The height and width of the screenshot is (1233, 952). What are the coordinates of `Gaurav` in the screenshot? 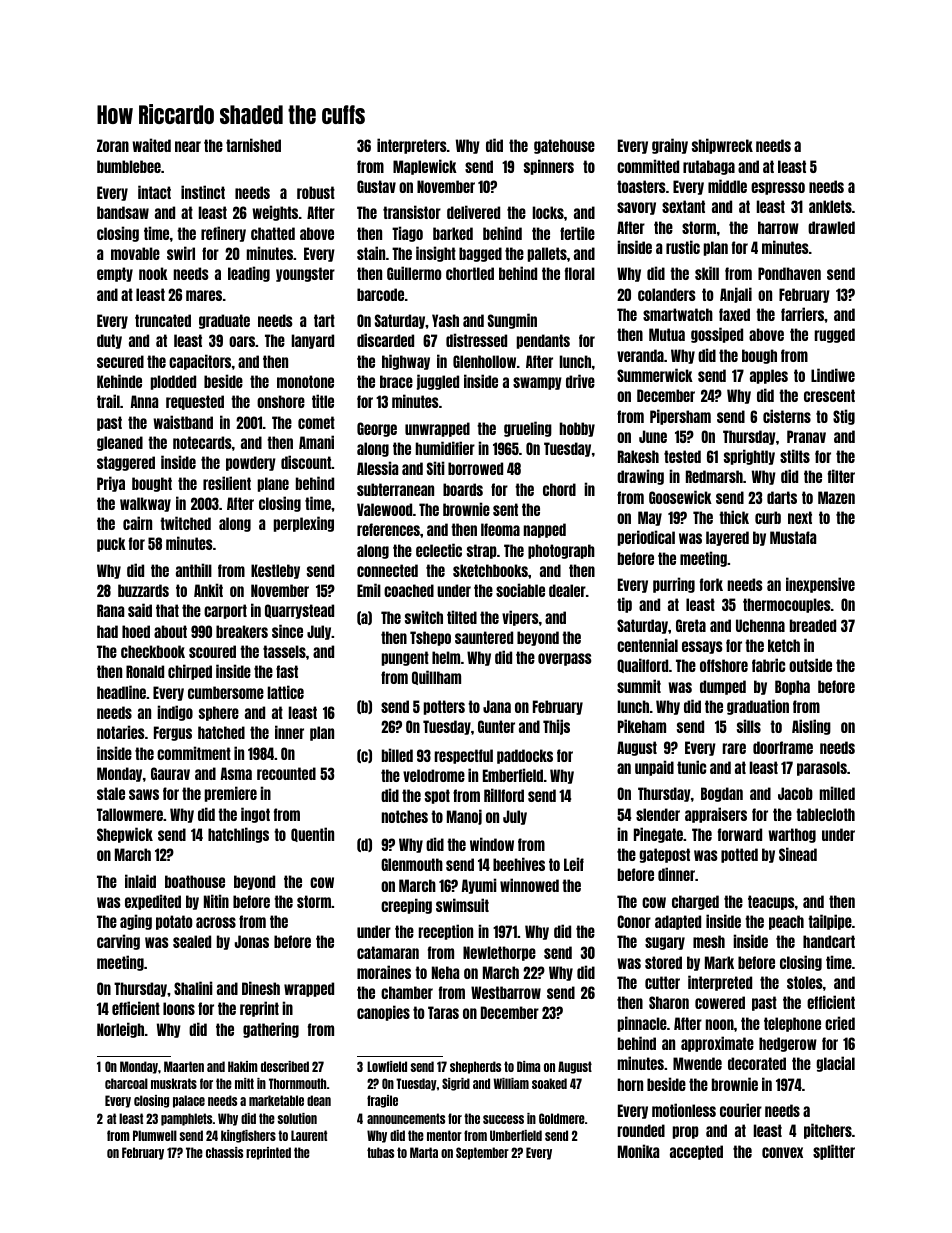 It's located at (170, 773).
